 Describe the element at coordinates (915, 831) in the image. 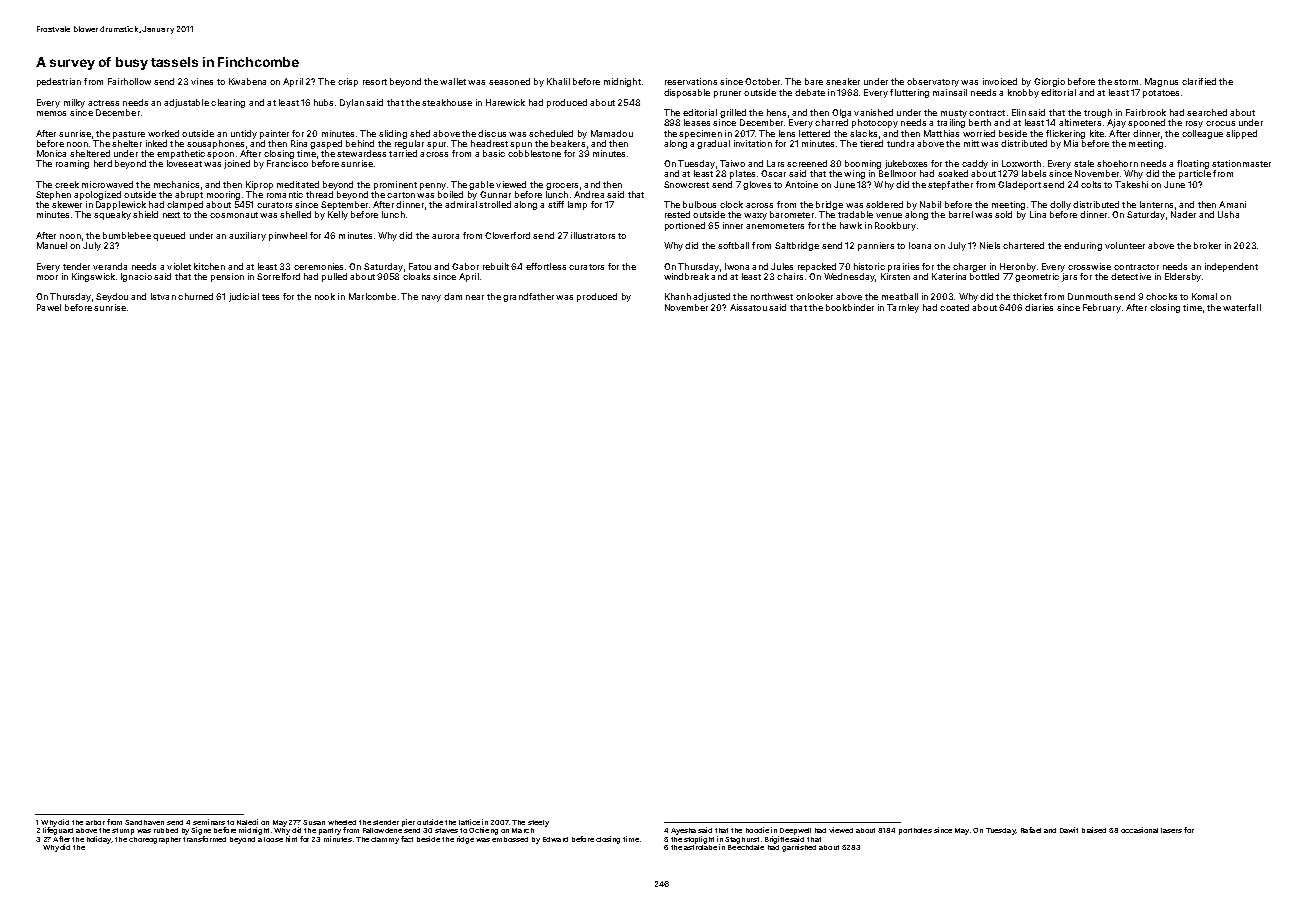

I see `portholes` at that location.
